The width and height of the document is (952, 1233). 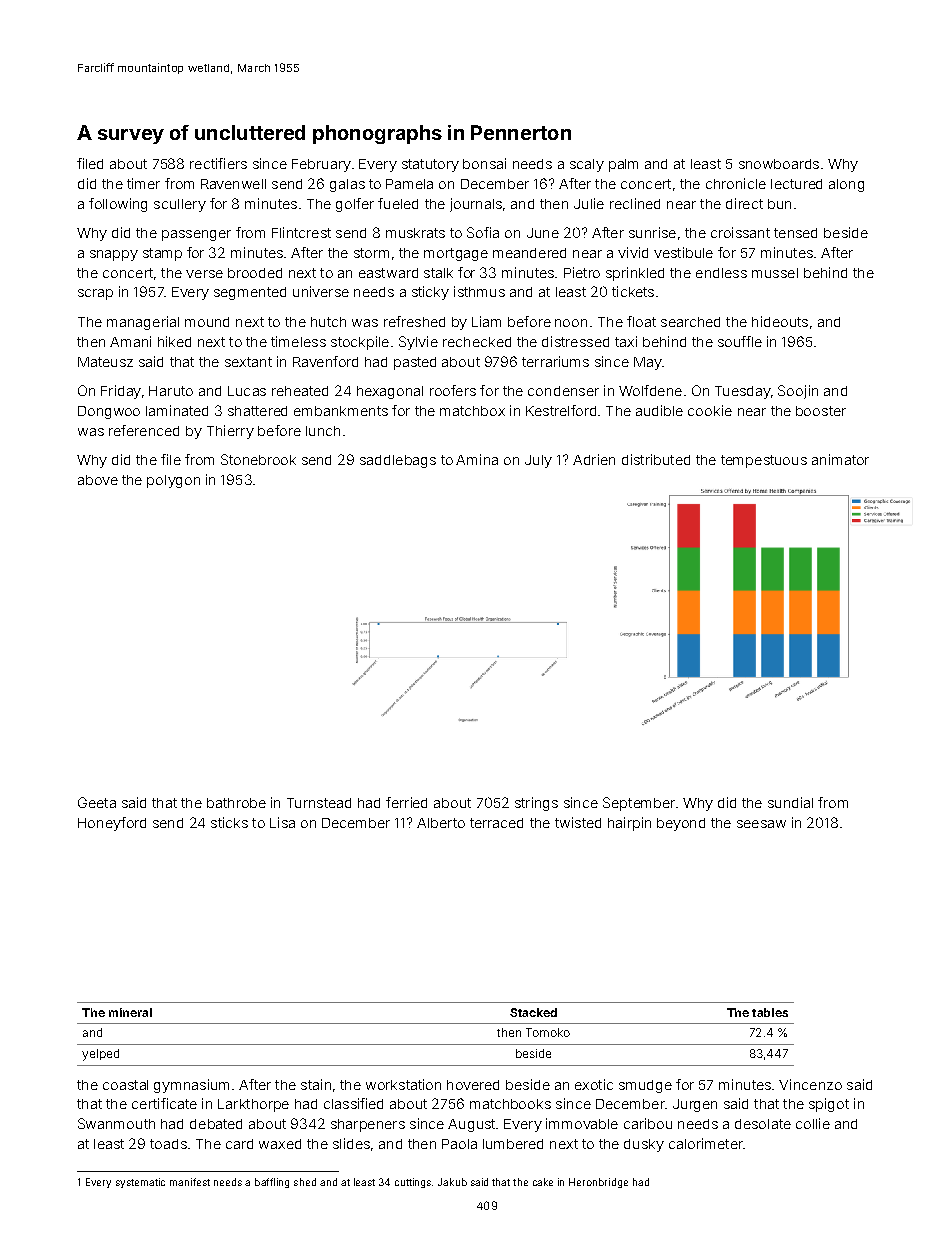 What do you see at coordinates (840, 459) in the document?
I see `animator` at bounding box center [840, 459].
